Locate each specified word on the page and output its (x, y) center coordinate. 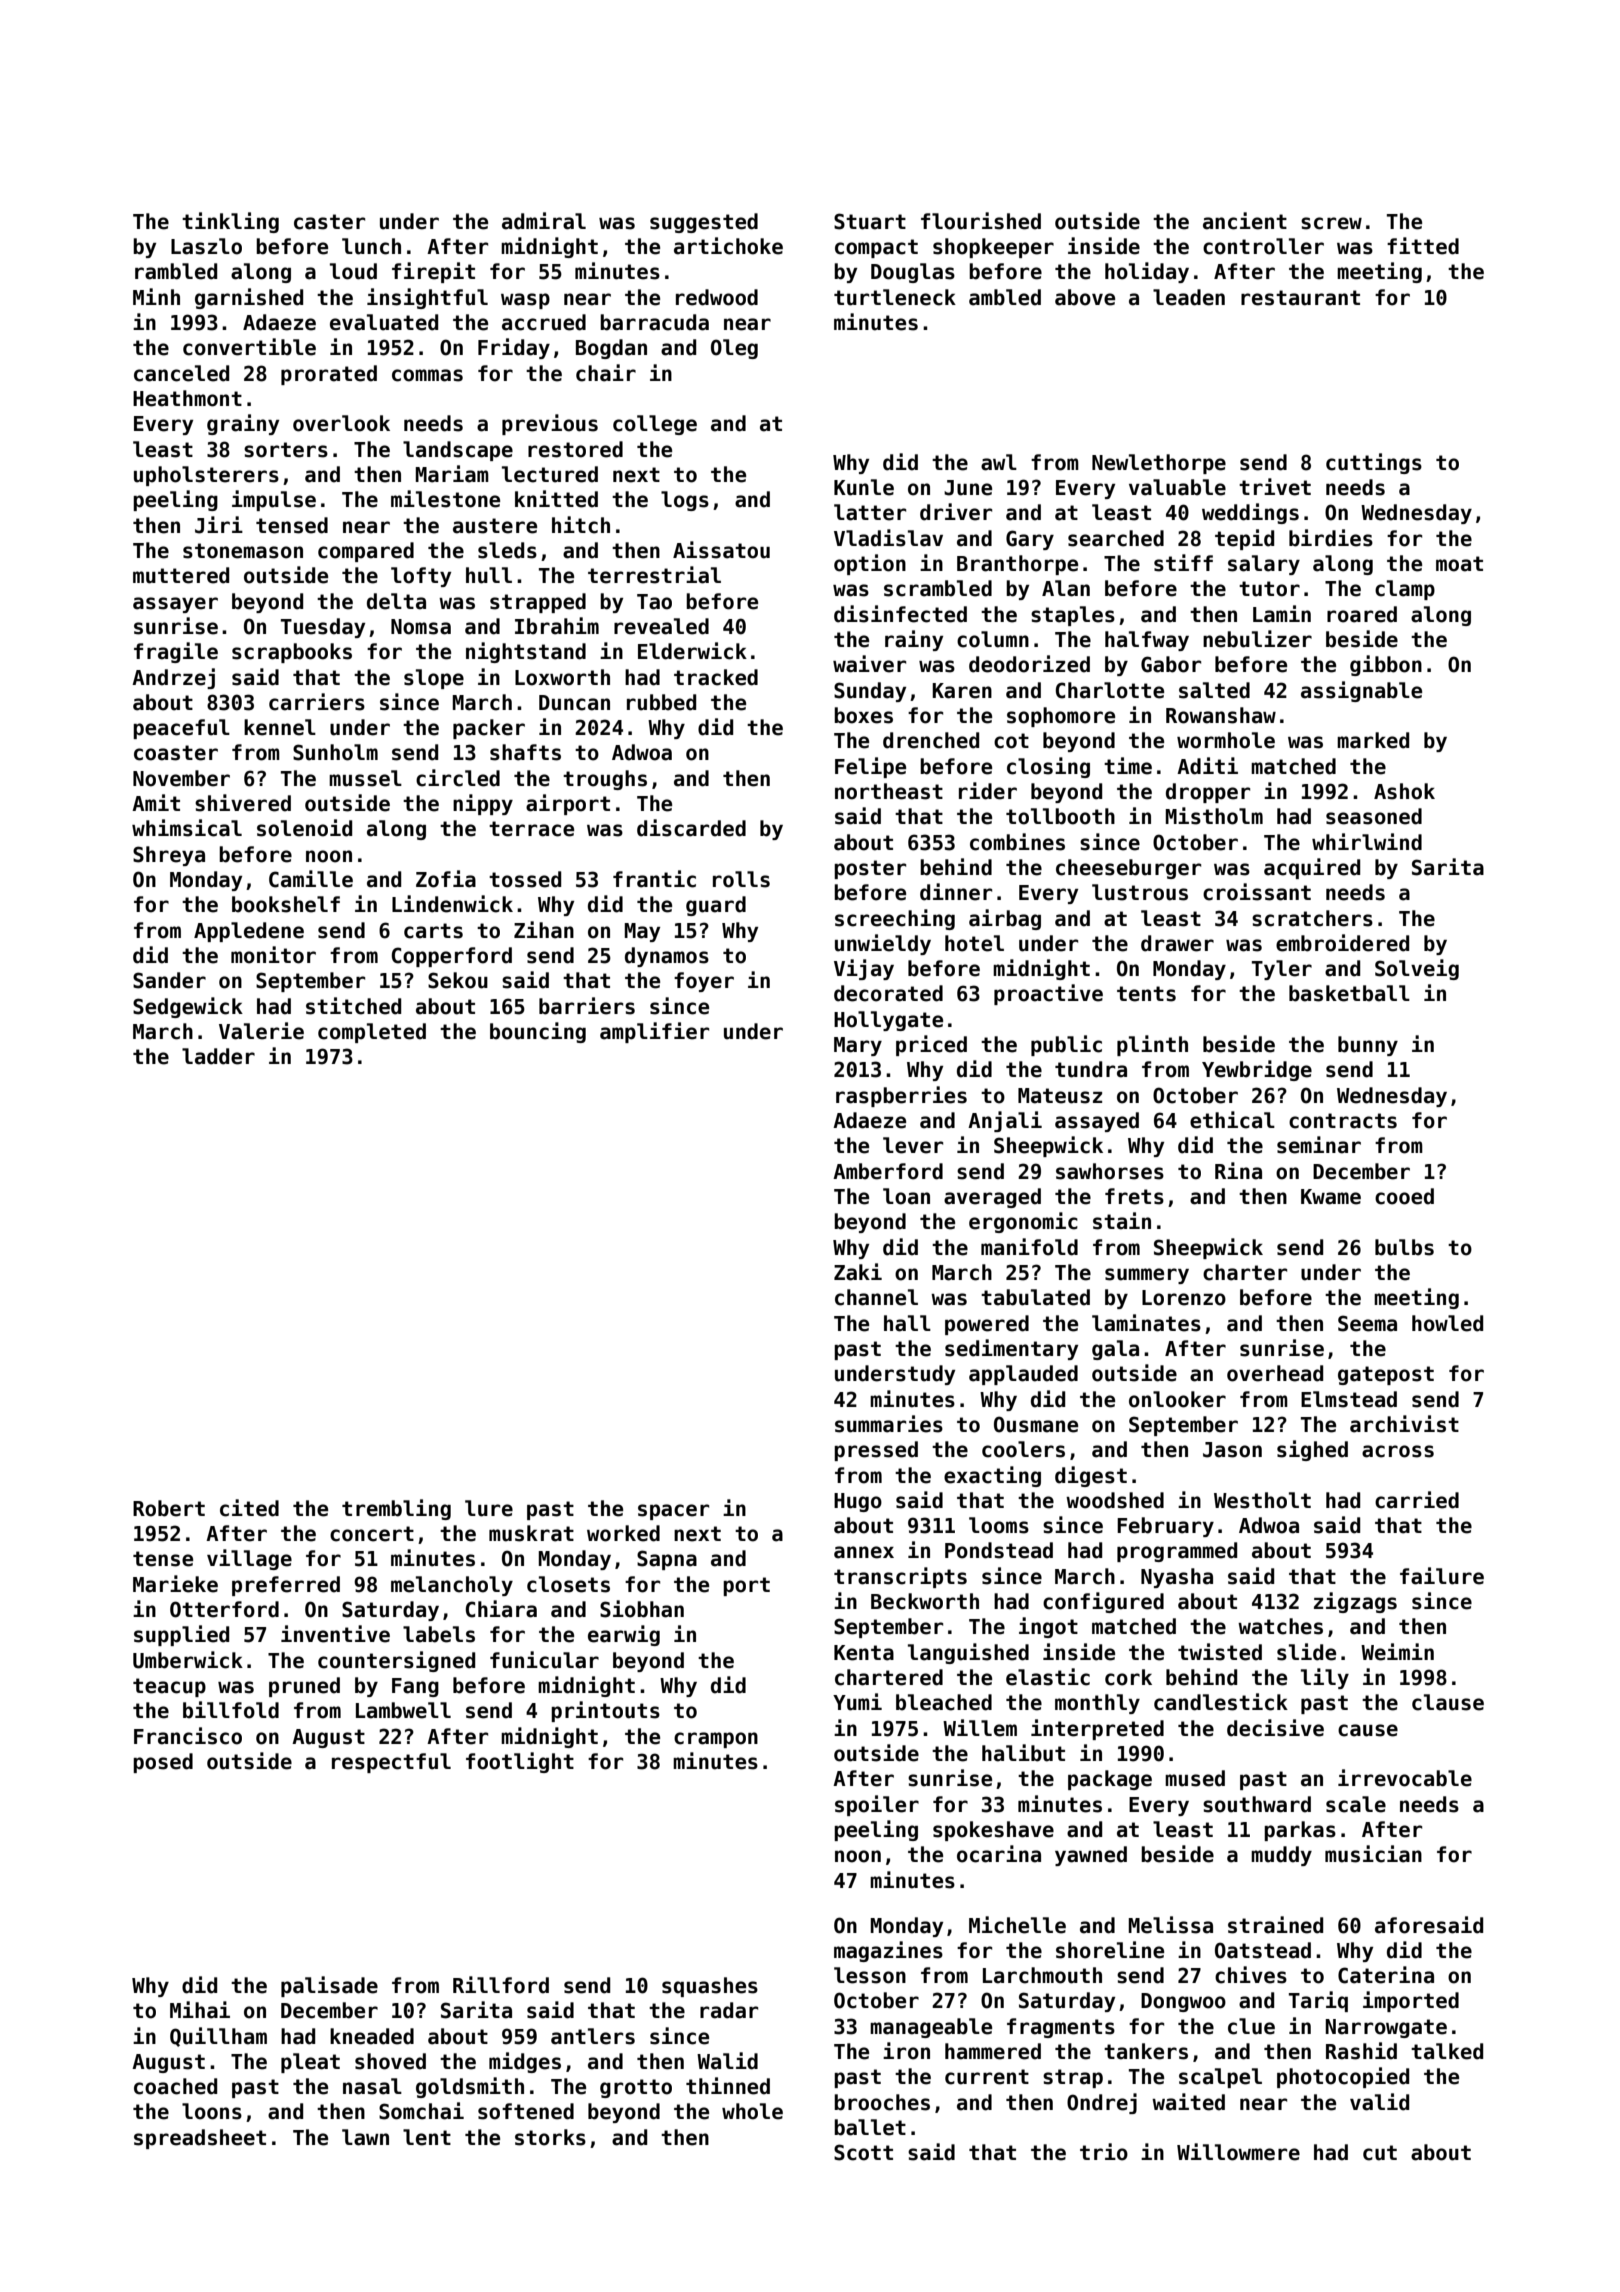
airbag (1005, 919)
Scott (863, 2152)
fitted (1423, 246)
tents (1146, 994)
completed (372, 1033)
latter (870, 512)
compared (366, 552)
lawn (365, 2137)
